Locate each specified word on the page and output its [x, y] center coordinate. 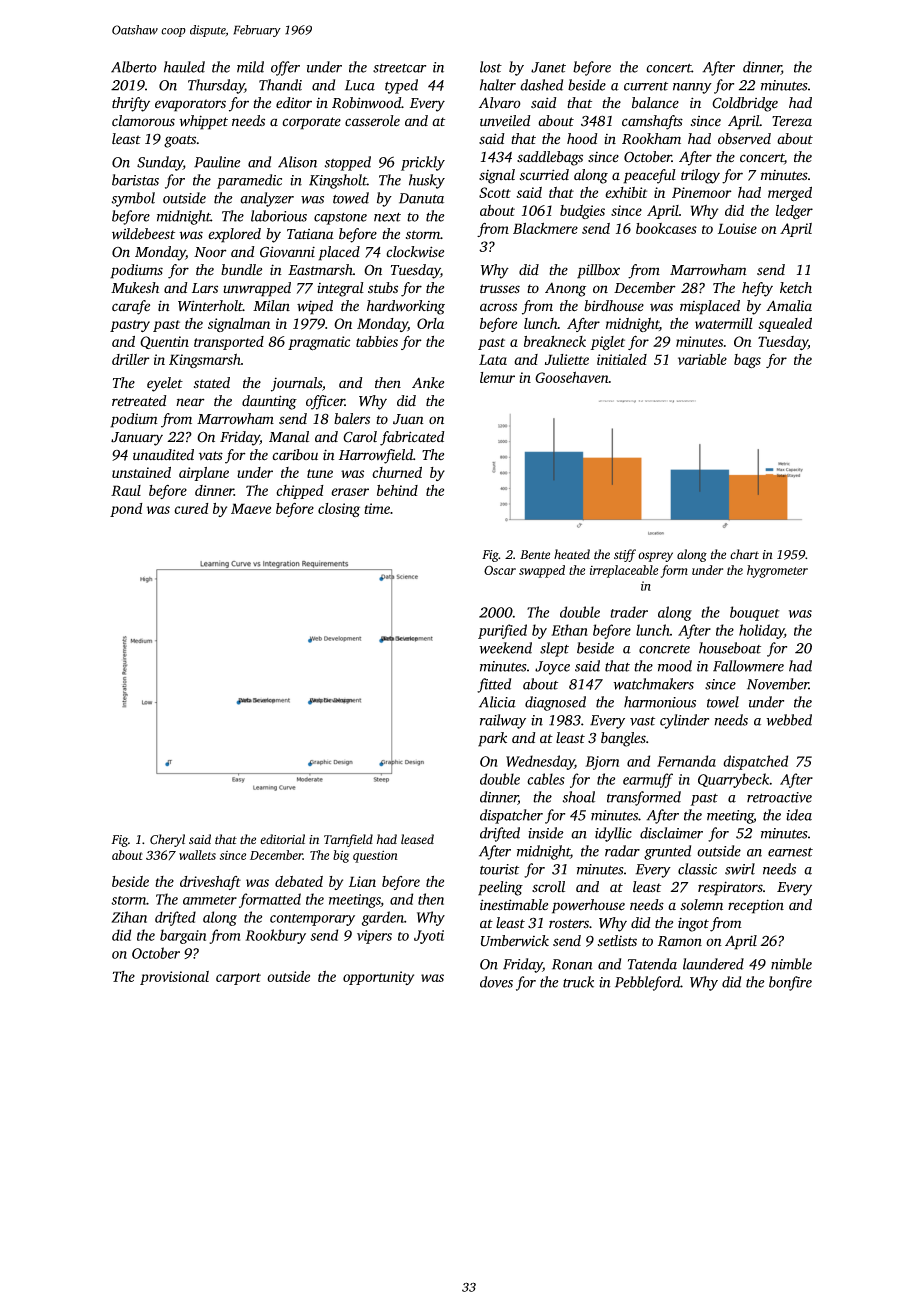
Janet [548, 67]
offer [285, 68]
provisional [174, 978]
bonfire [790, 983]
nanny [692, 88]
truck [578, 982]
